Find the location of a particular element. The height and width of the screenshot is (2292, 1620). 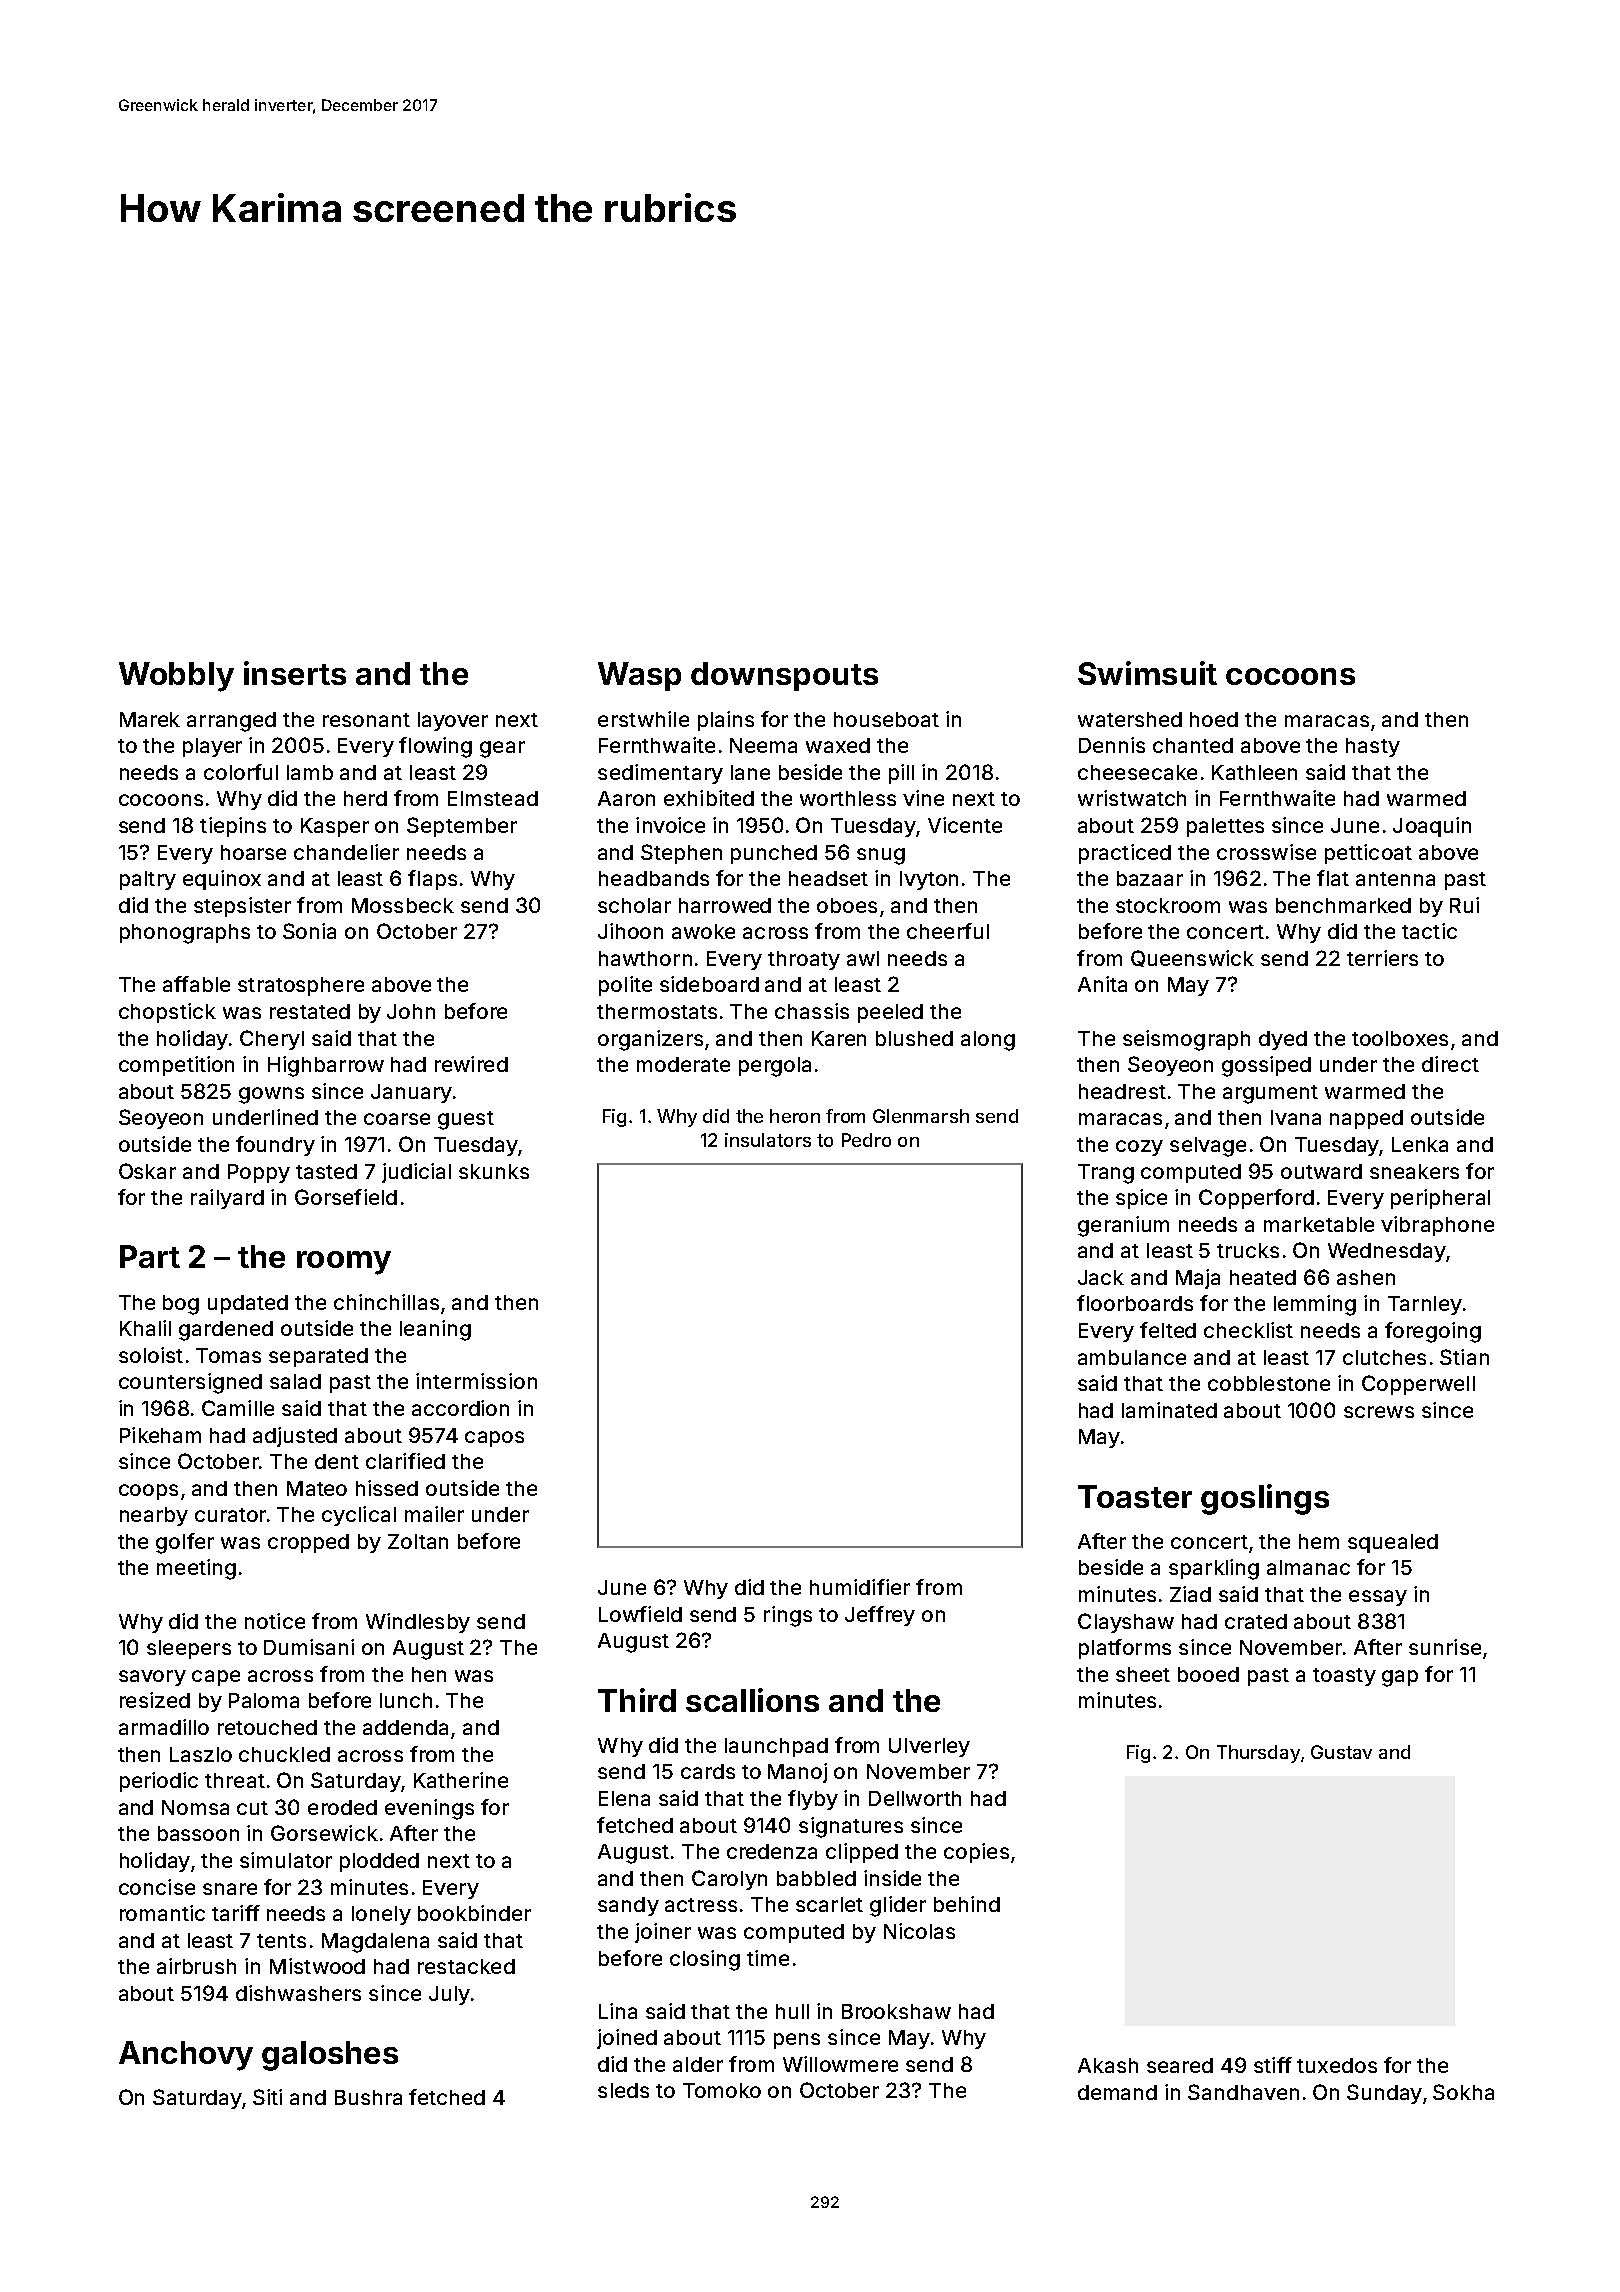

bog is located at coordinates (181, 1305).
